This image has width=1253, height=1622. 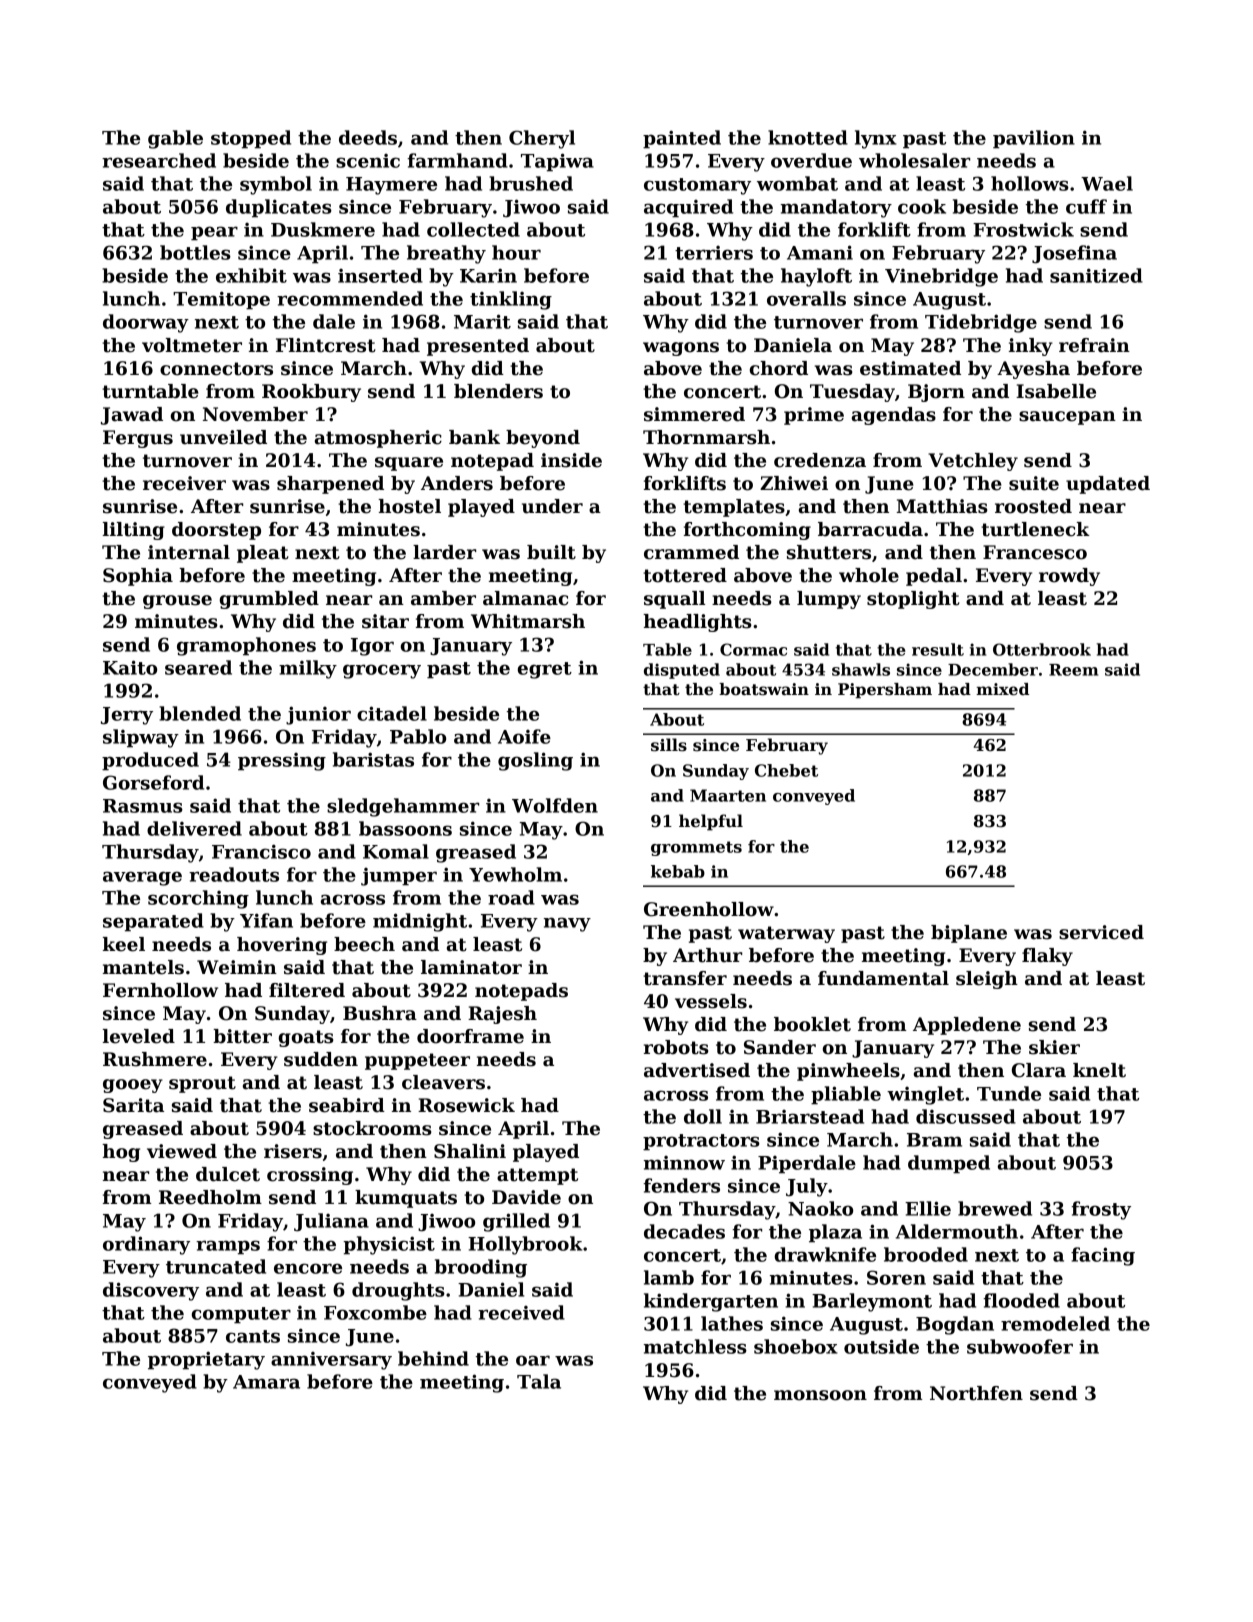 What do you see at coordinates (711, 822) in the image?
I see `helpful` at bounding box center [711, 822].
